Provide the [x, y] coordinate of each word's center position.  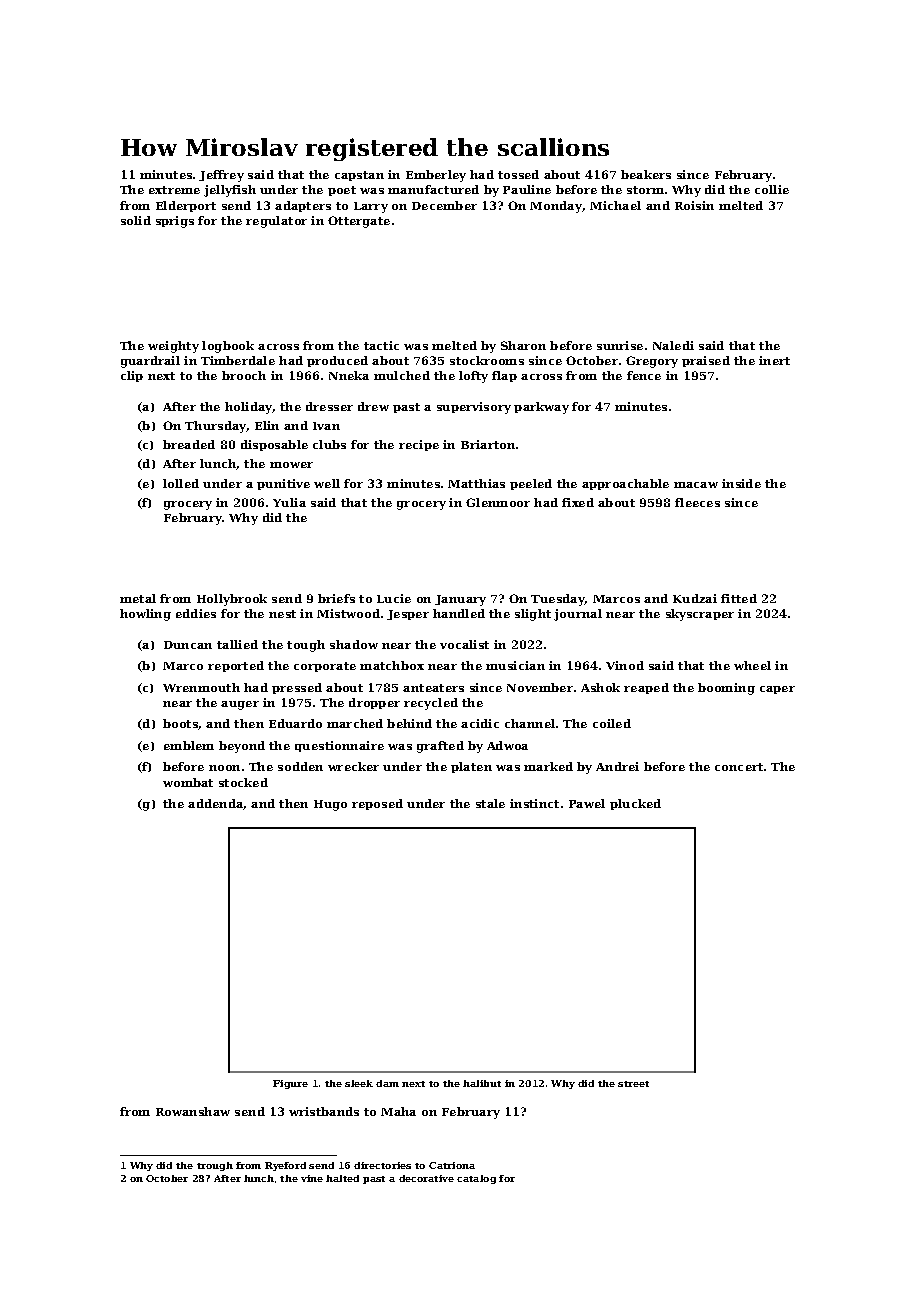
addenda [216, 804]
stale [490, 803]
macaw [696, 485]
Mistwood [348, 613]
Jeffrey [221, 176]
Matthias [476, 483]
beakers [646, 174]
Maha [398, 1111]
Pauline [527, 189]
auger [240, 705]
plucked [635, 804]
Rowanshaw [193, 1111]
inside [741, 483]
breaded [189, 444]
